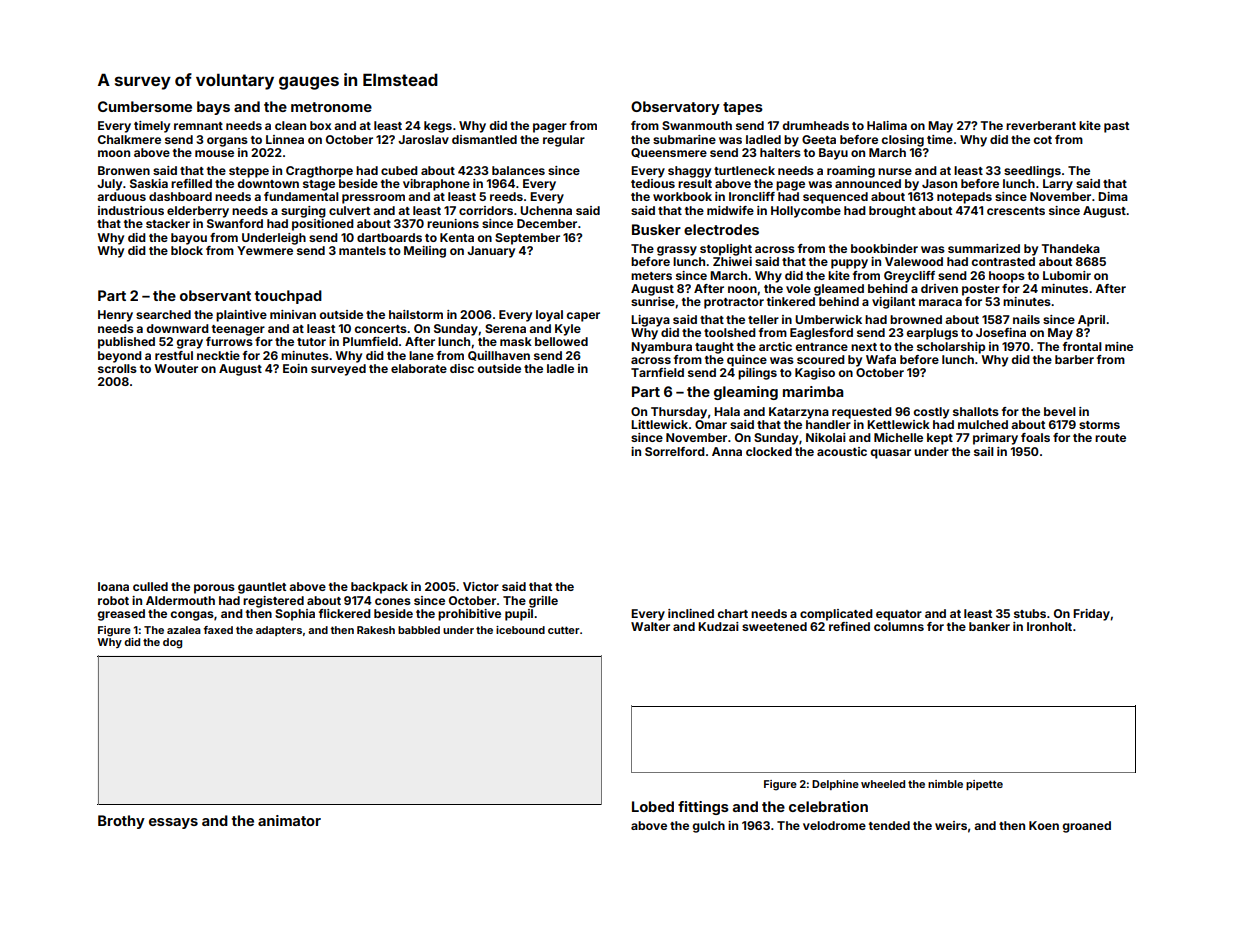  I want to click on Eoin, so click(295, 368).
